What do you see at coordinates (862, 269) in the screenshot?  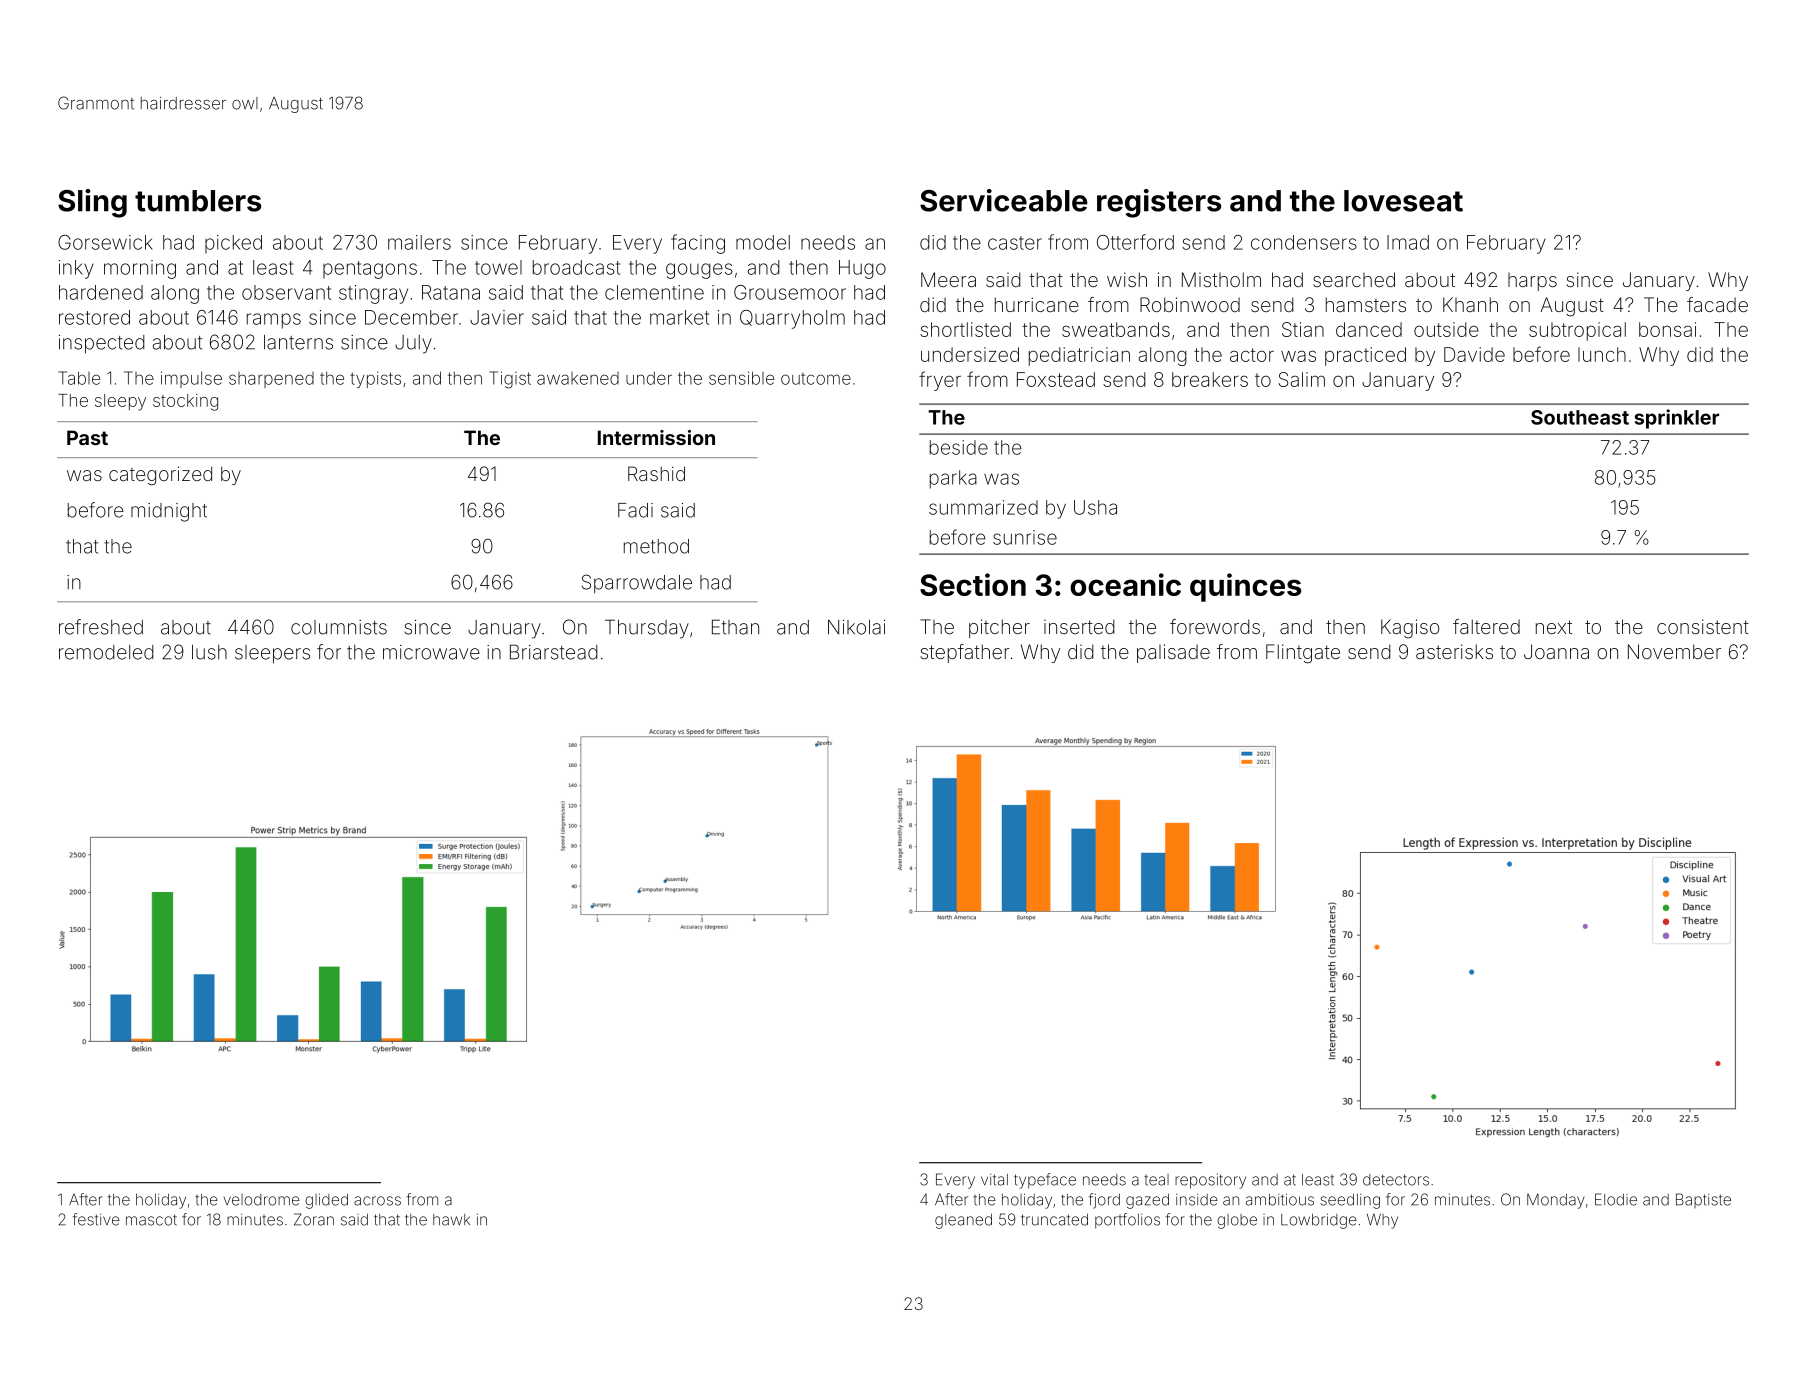 I see `Hugo` at bounding box center [862, 269].
